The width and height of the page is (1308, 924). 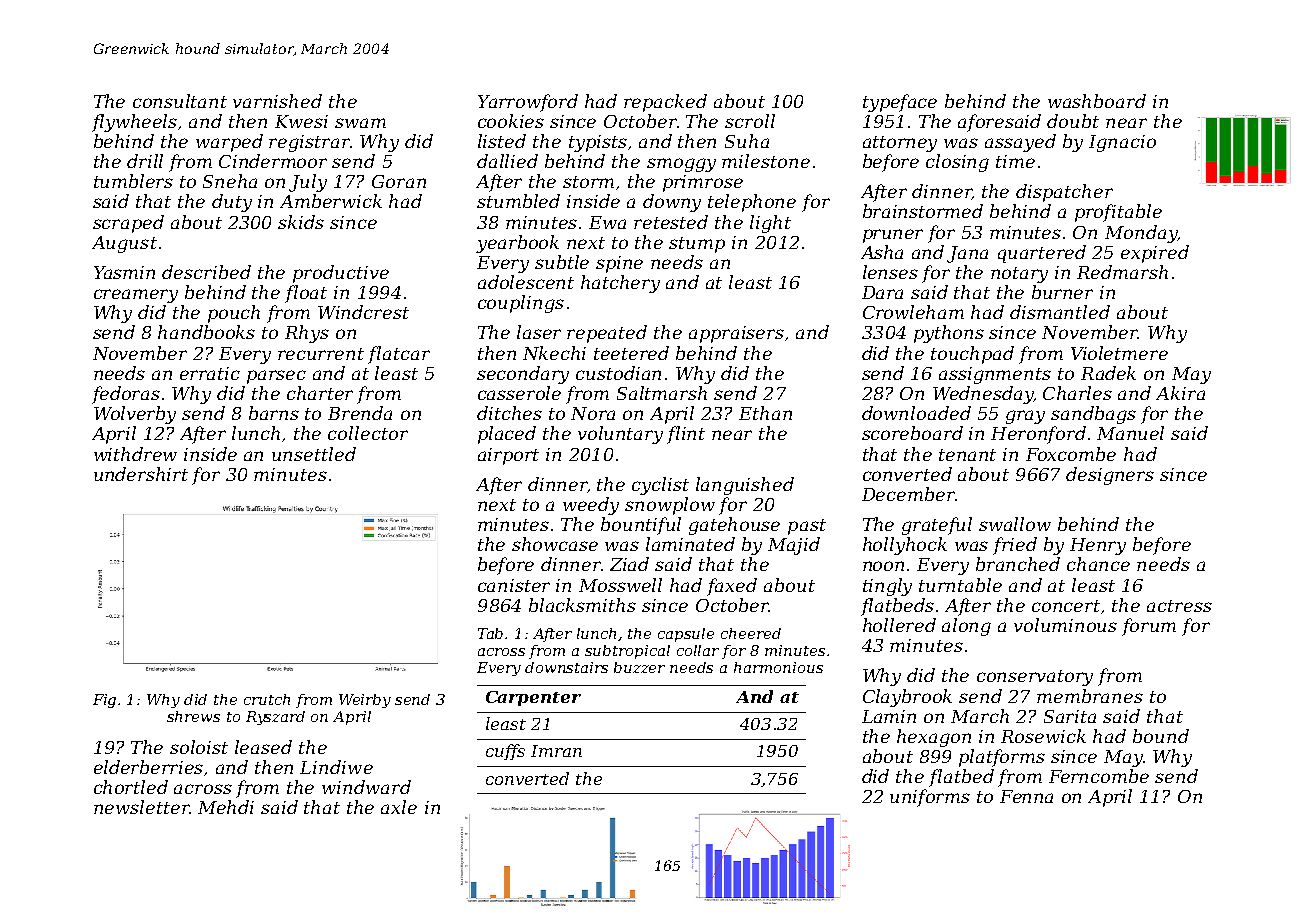 What do you see at coordinates (533, 698) in the page?
I see `Carpenter` at bounding box center [533, 698].
